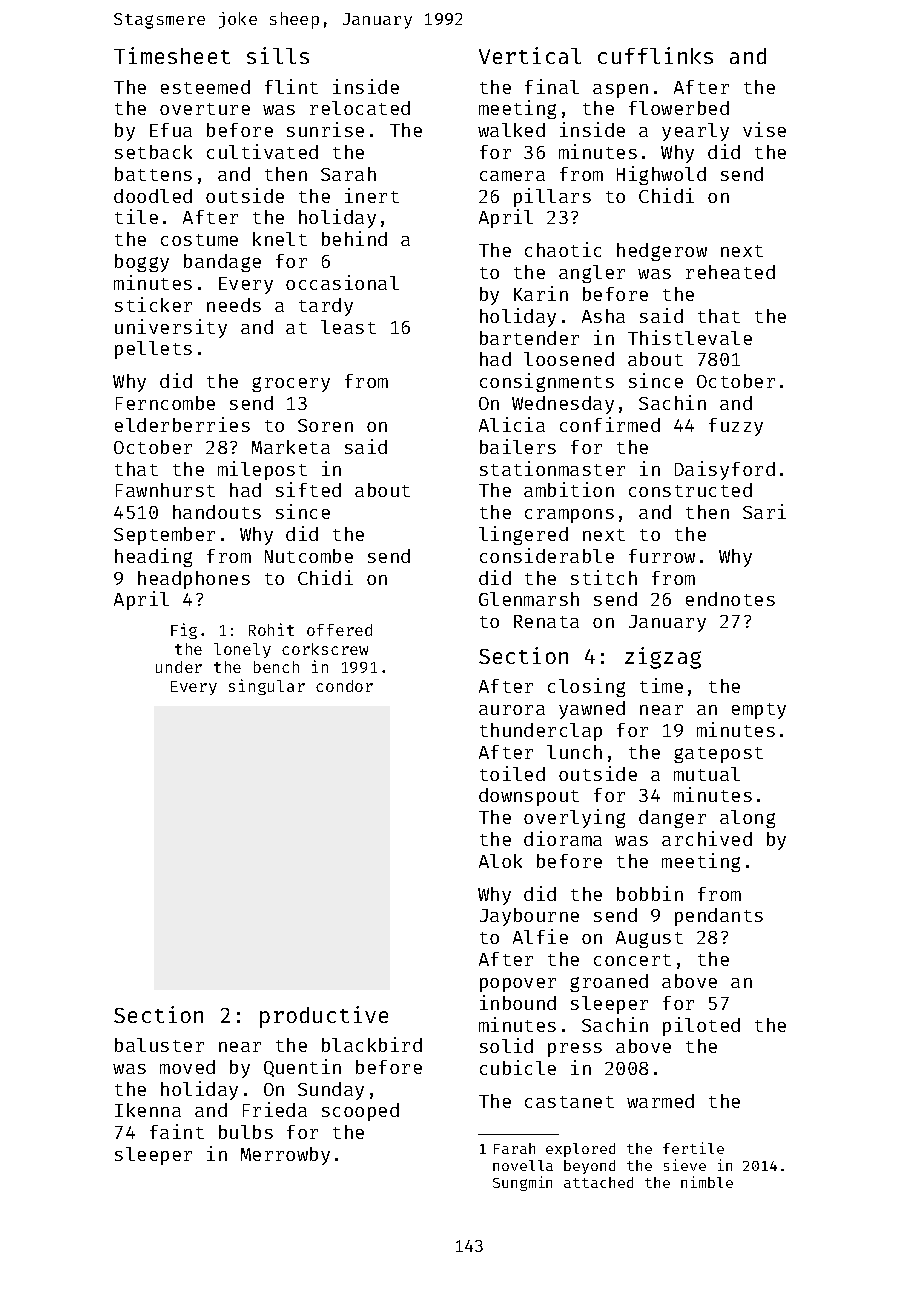 Image resolution: width=908 pixels, height=1316 pixels. What do you see at coordinates (529, 599) in the image?
I see `Glenmarsh` at bounding box center [529, 599].
